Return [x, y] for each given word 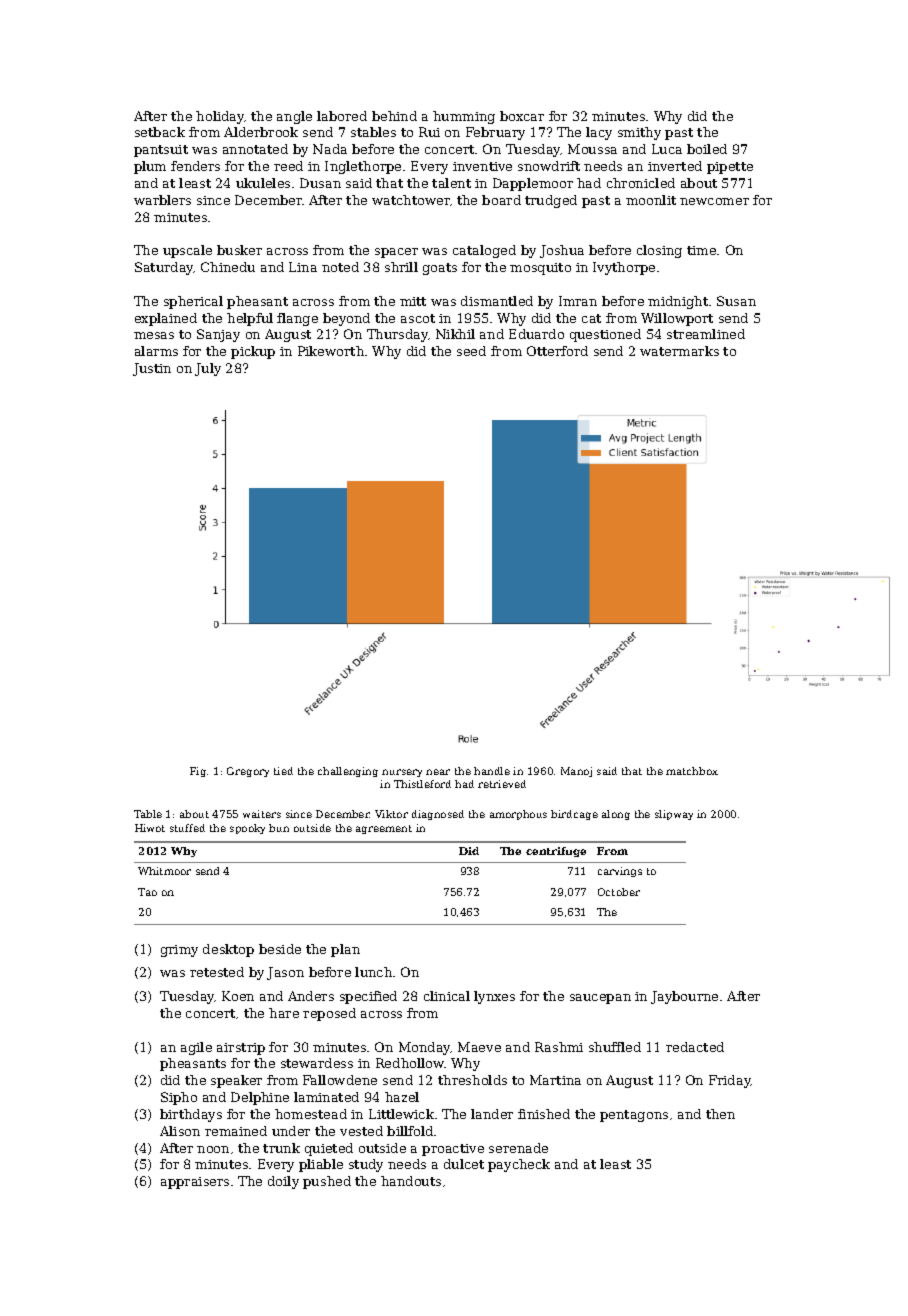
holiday [220, 117]
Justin [152, 369]
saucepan [600, 999]
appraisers [195, 1183]
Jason [285, 973]
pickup [253, 352]
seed [471, 351]
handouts [411, 1181]
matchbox [692, 771]
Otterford [557, 351]
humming [464, 117]
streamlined [706, 334]
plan [345, 950]
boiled [707, 149]
